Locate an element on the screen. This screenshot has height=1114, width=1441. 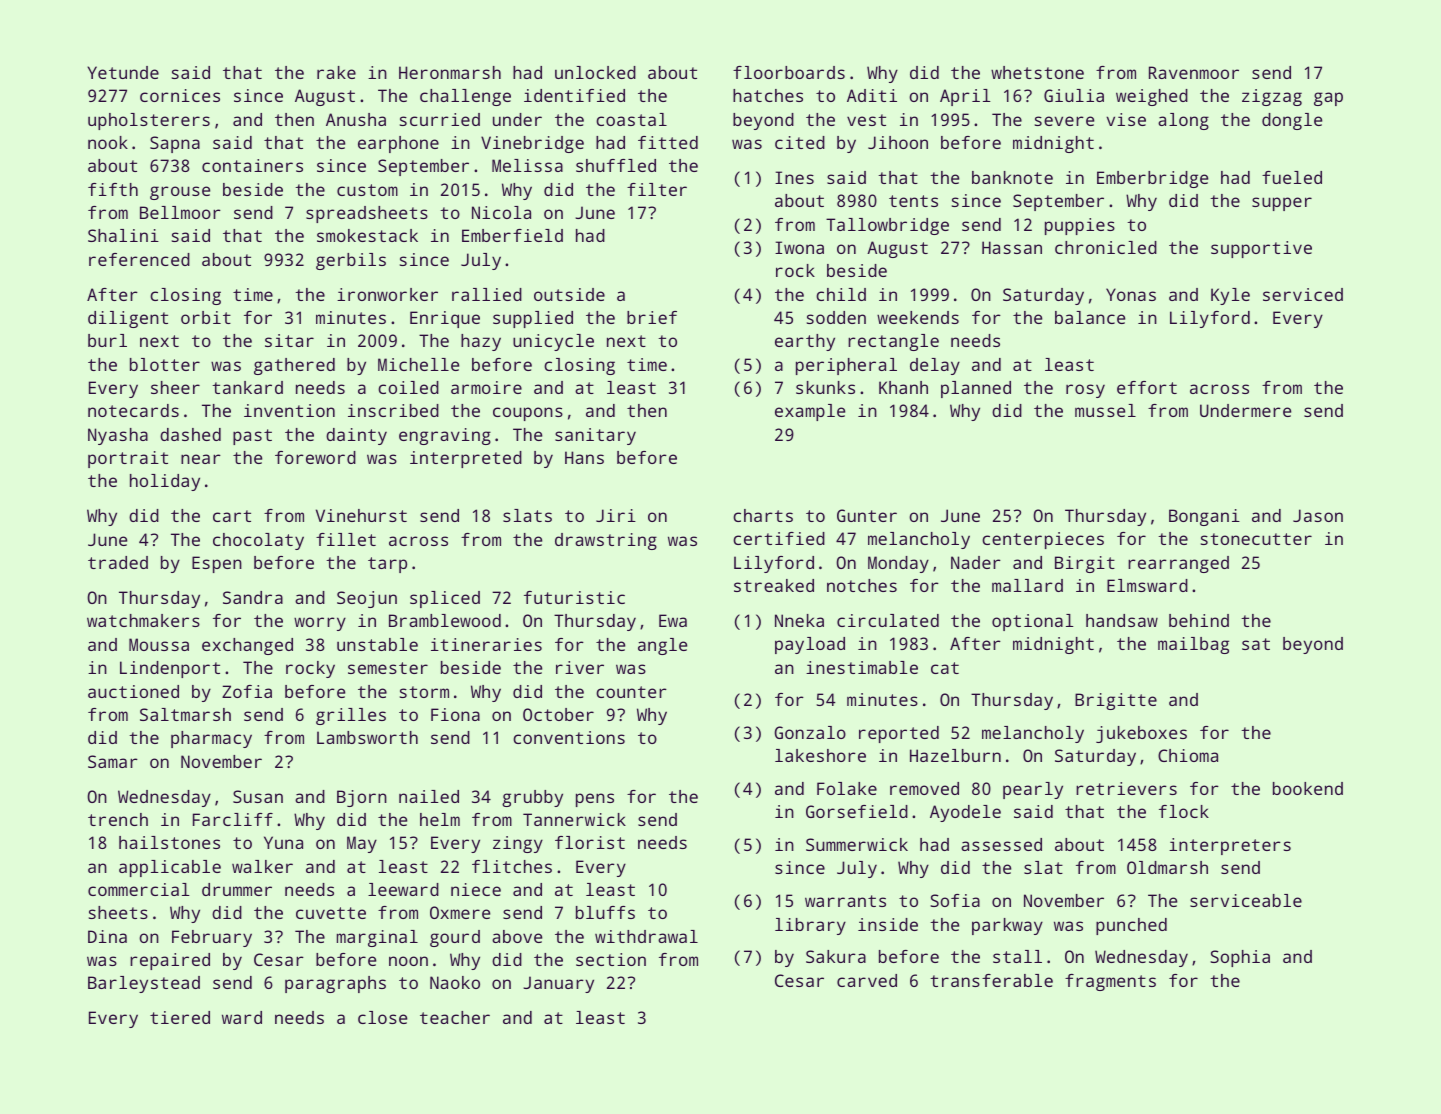
hatches is located at coordinates (768, 95).
